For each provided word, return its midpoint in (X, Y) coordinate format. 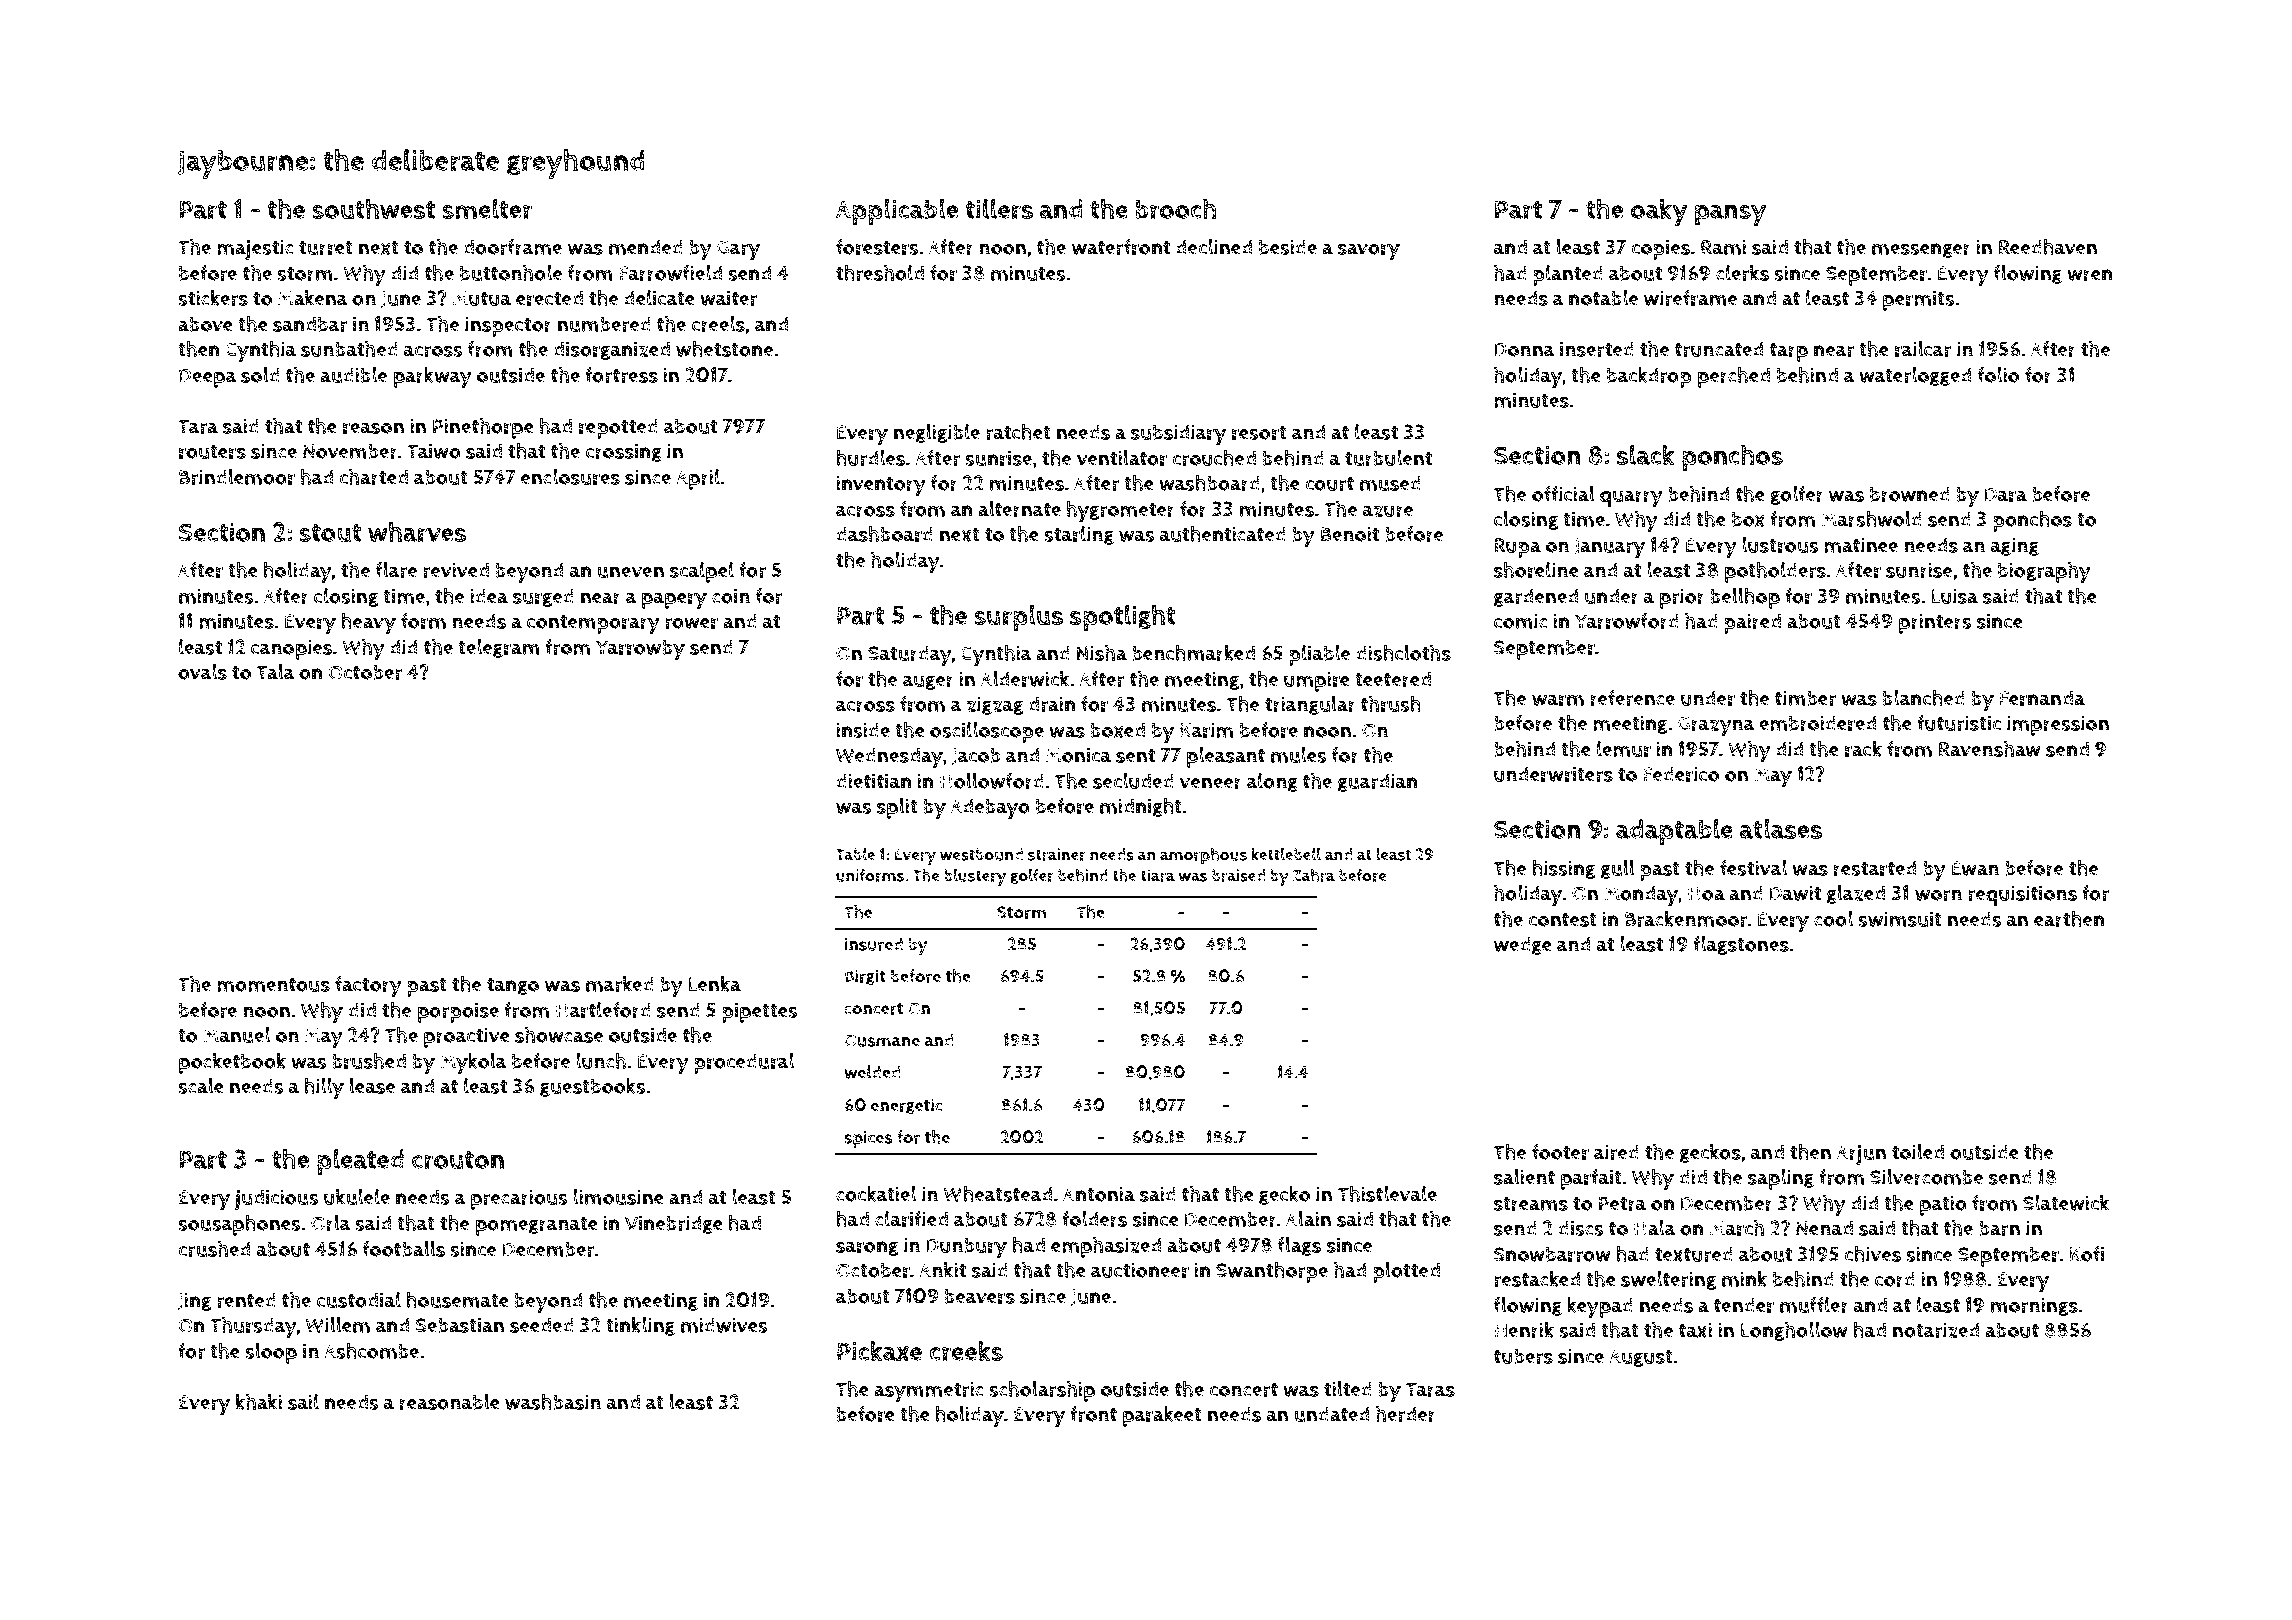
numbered (604, 324)
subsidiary (1178, 434)
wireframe (1690, 298)
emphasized (1106, 1247)
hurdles (870, 458)
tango (513, 986)
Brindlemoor (237, 477)
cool (1833, 919)
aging (2015, 546)
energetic (907, 1106)
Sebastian (459, 1325)
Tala (275, 672)
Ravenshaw (1990, 749)
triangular (1310, 705)
